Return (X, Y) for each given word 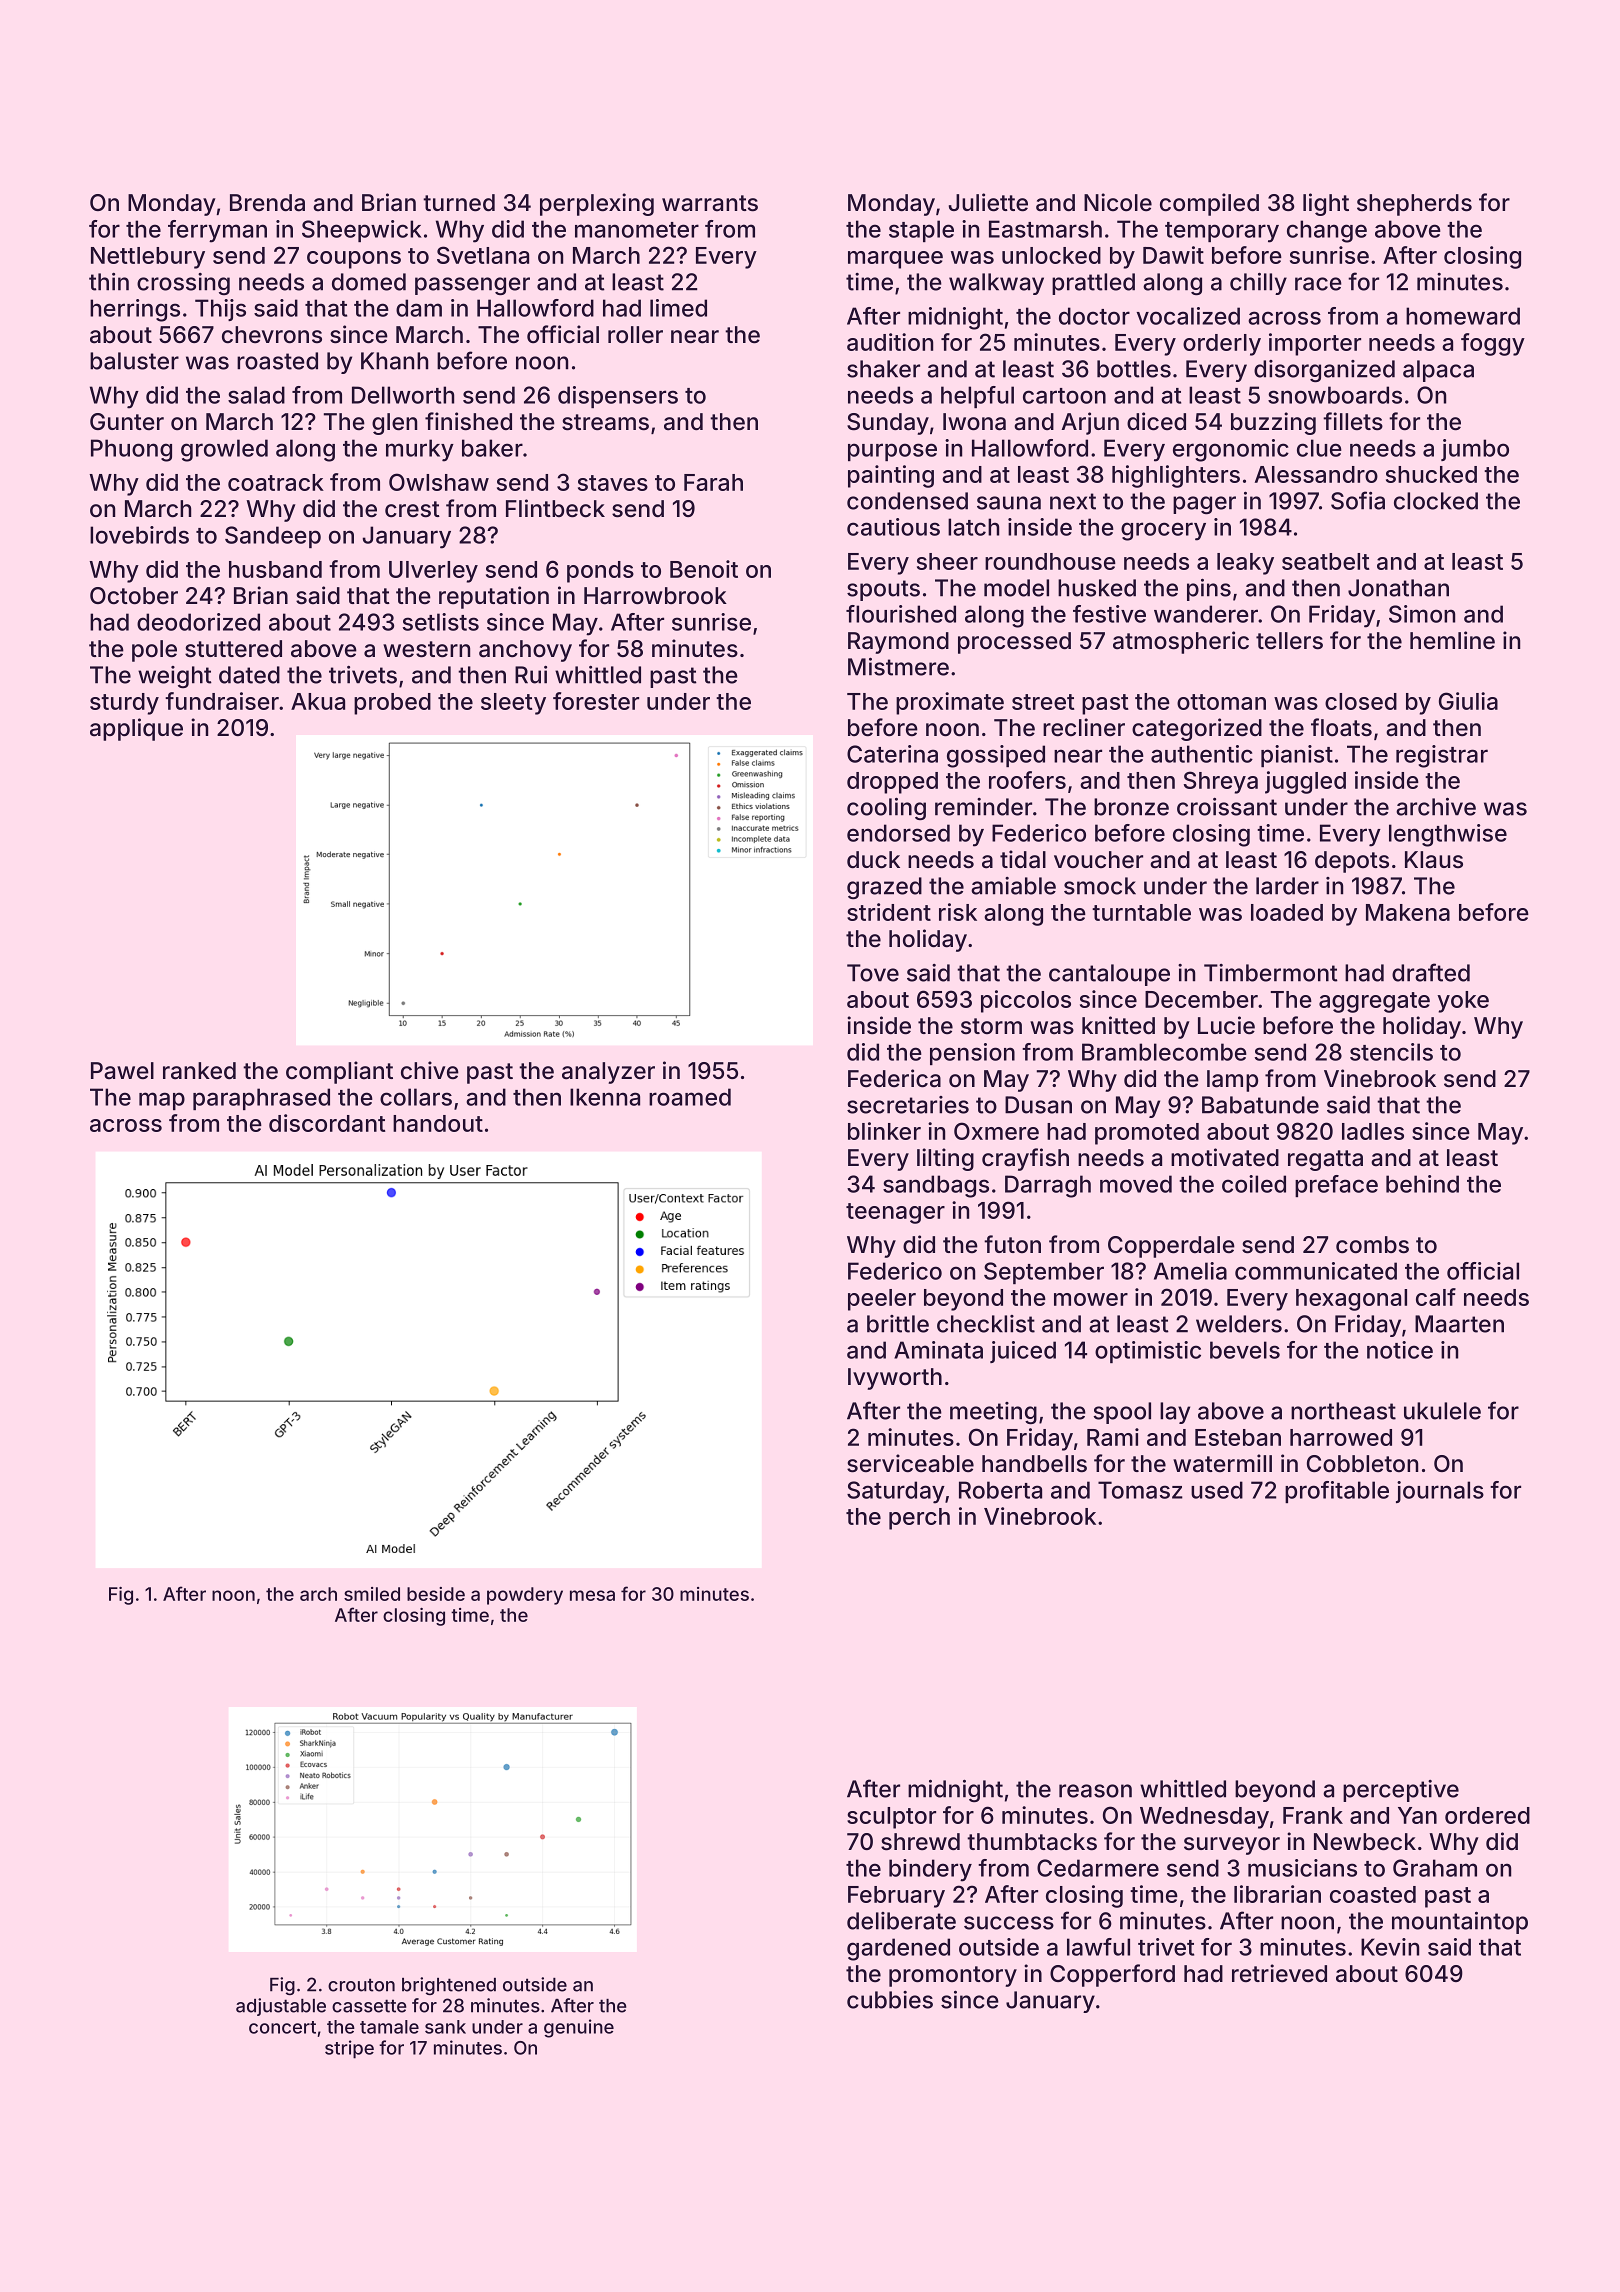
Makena (1408, 912)
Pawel (122, 1071)
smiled (372, 1594)
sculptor (891, 1818)
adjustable (281, 2007)
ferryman (217, 231)
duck (873, 860)
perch (919, 1519)
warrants (710, 203)
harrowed (1341, 1437)
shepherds (1414, 205)
